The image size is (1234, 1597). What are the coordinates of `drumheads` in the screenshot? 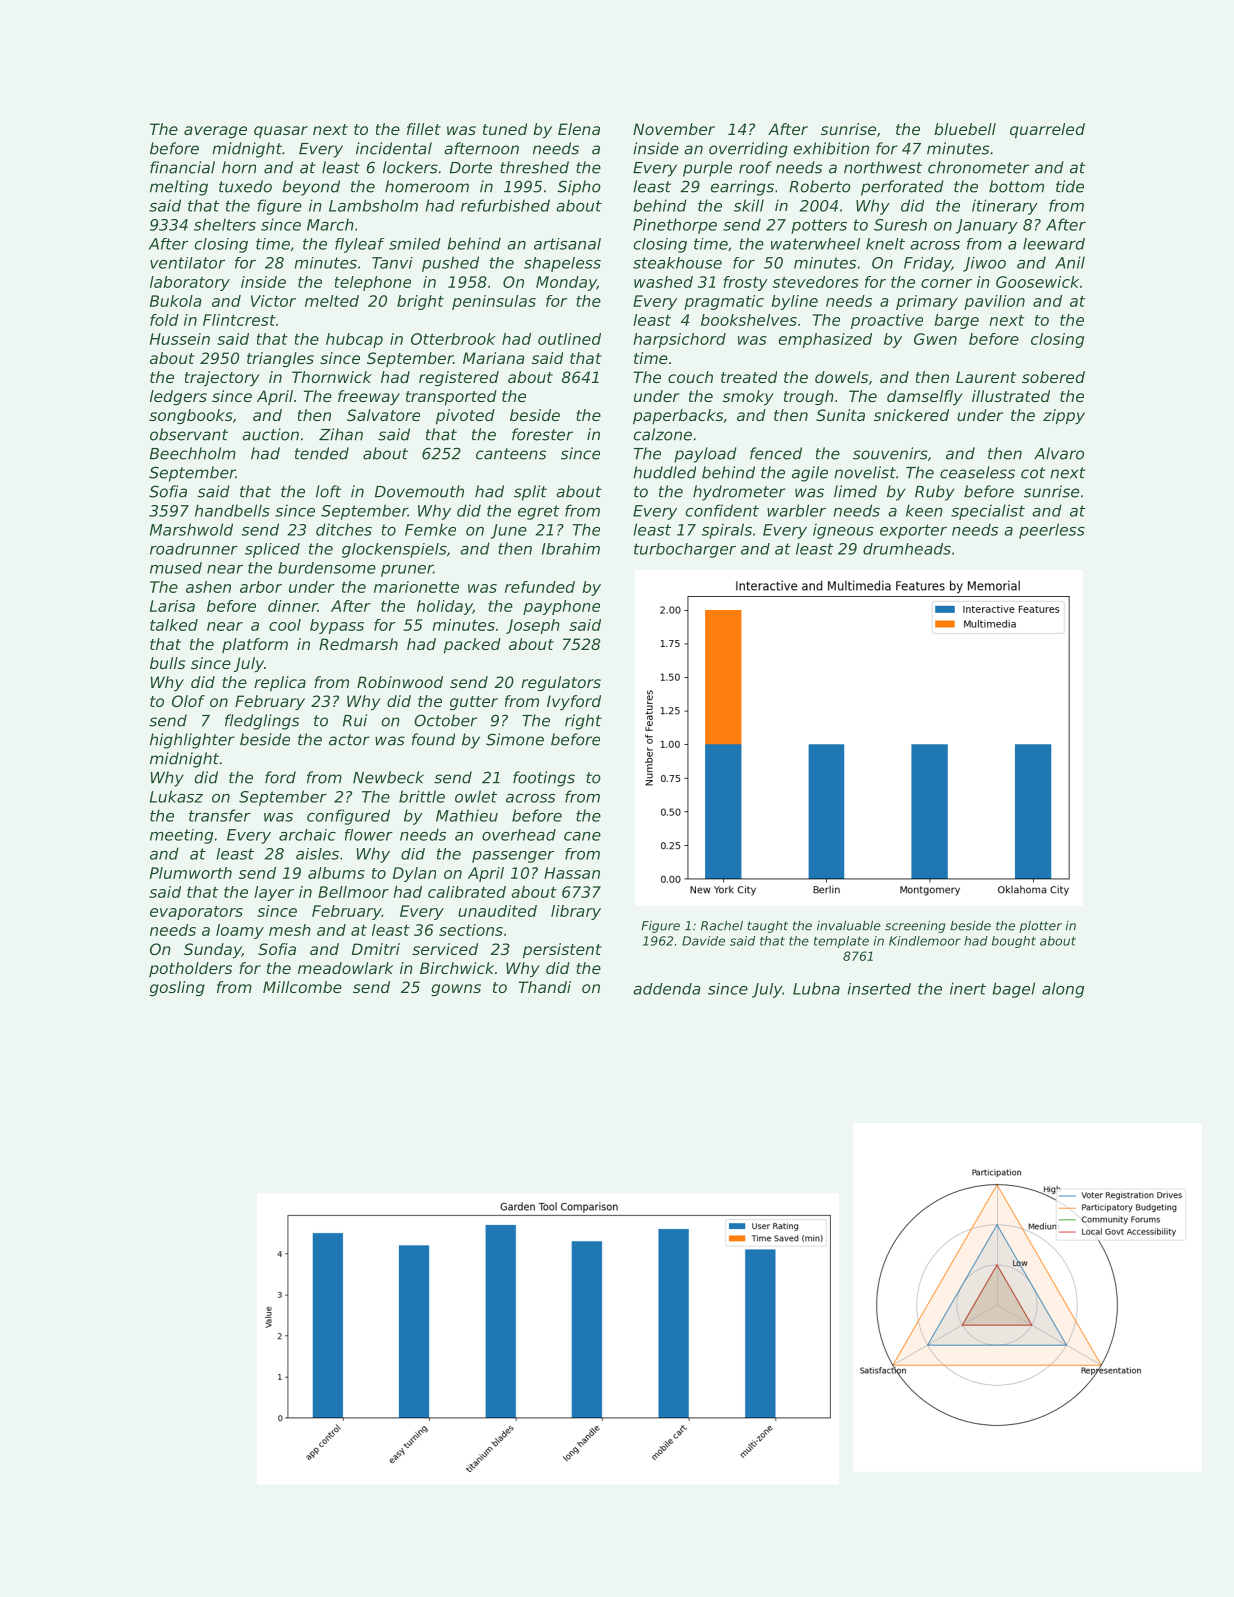 It's located at (907, 549).
